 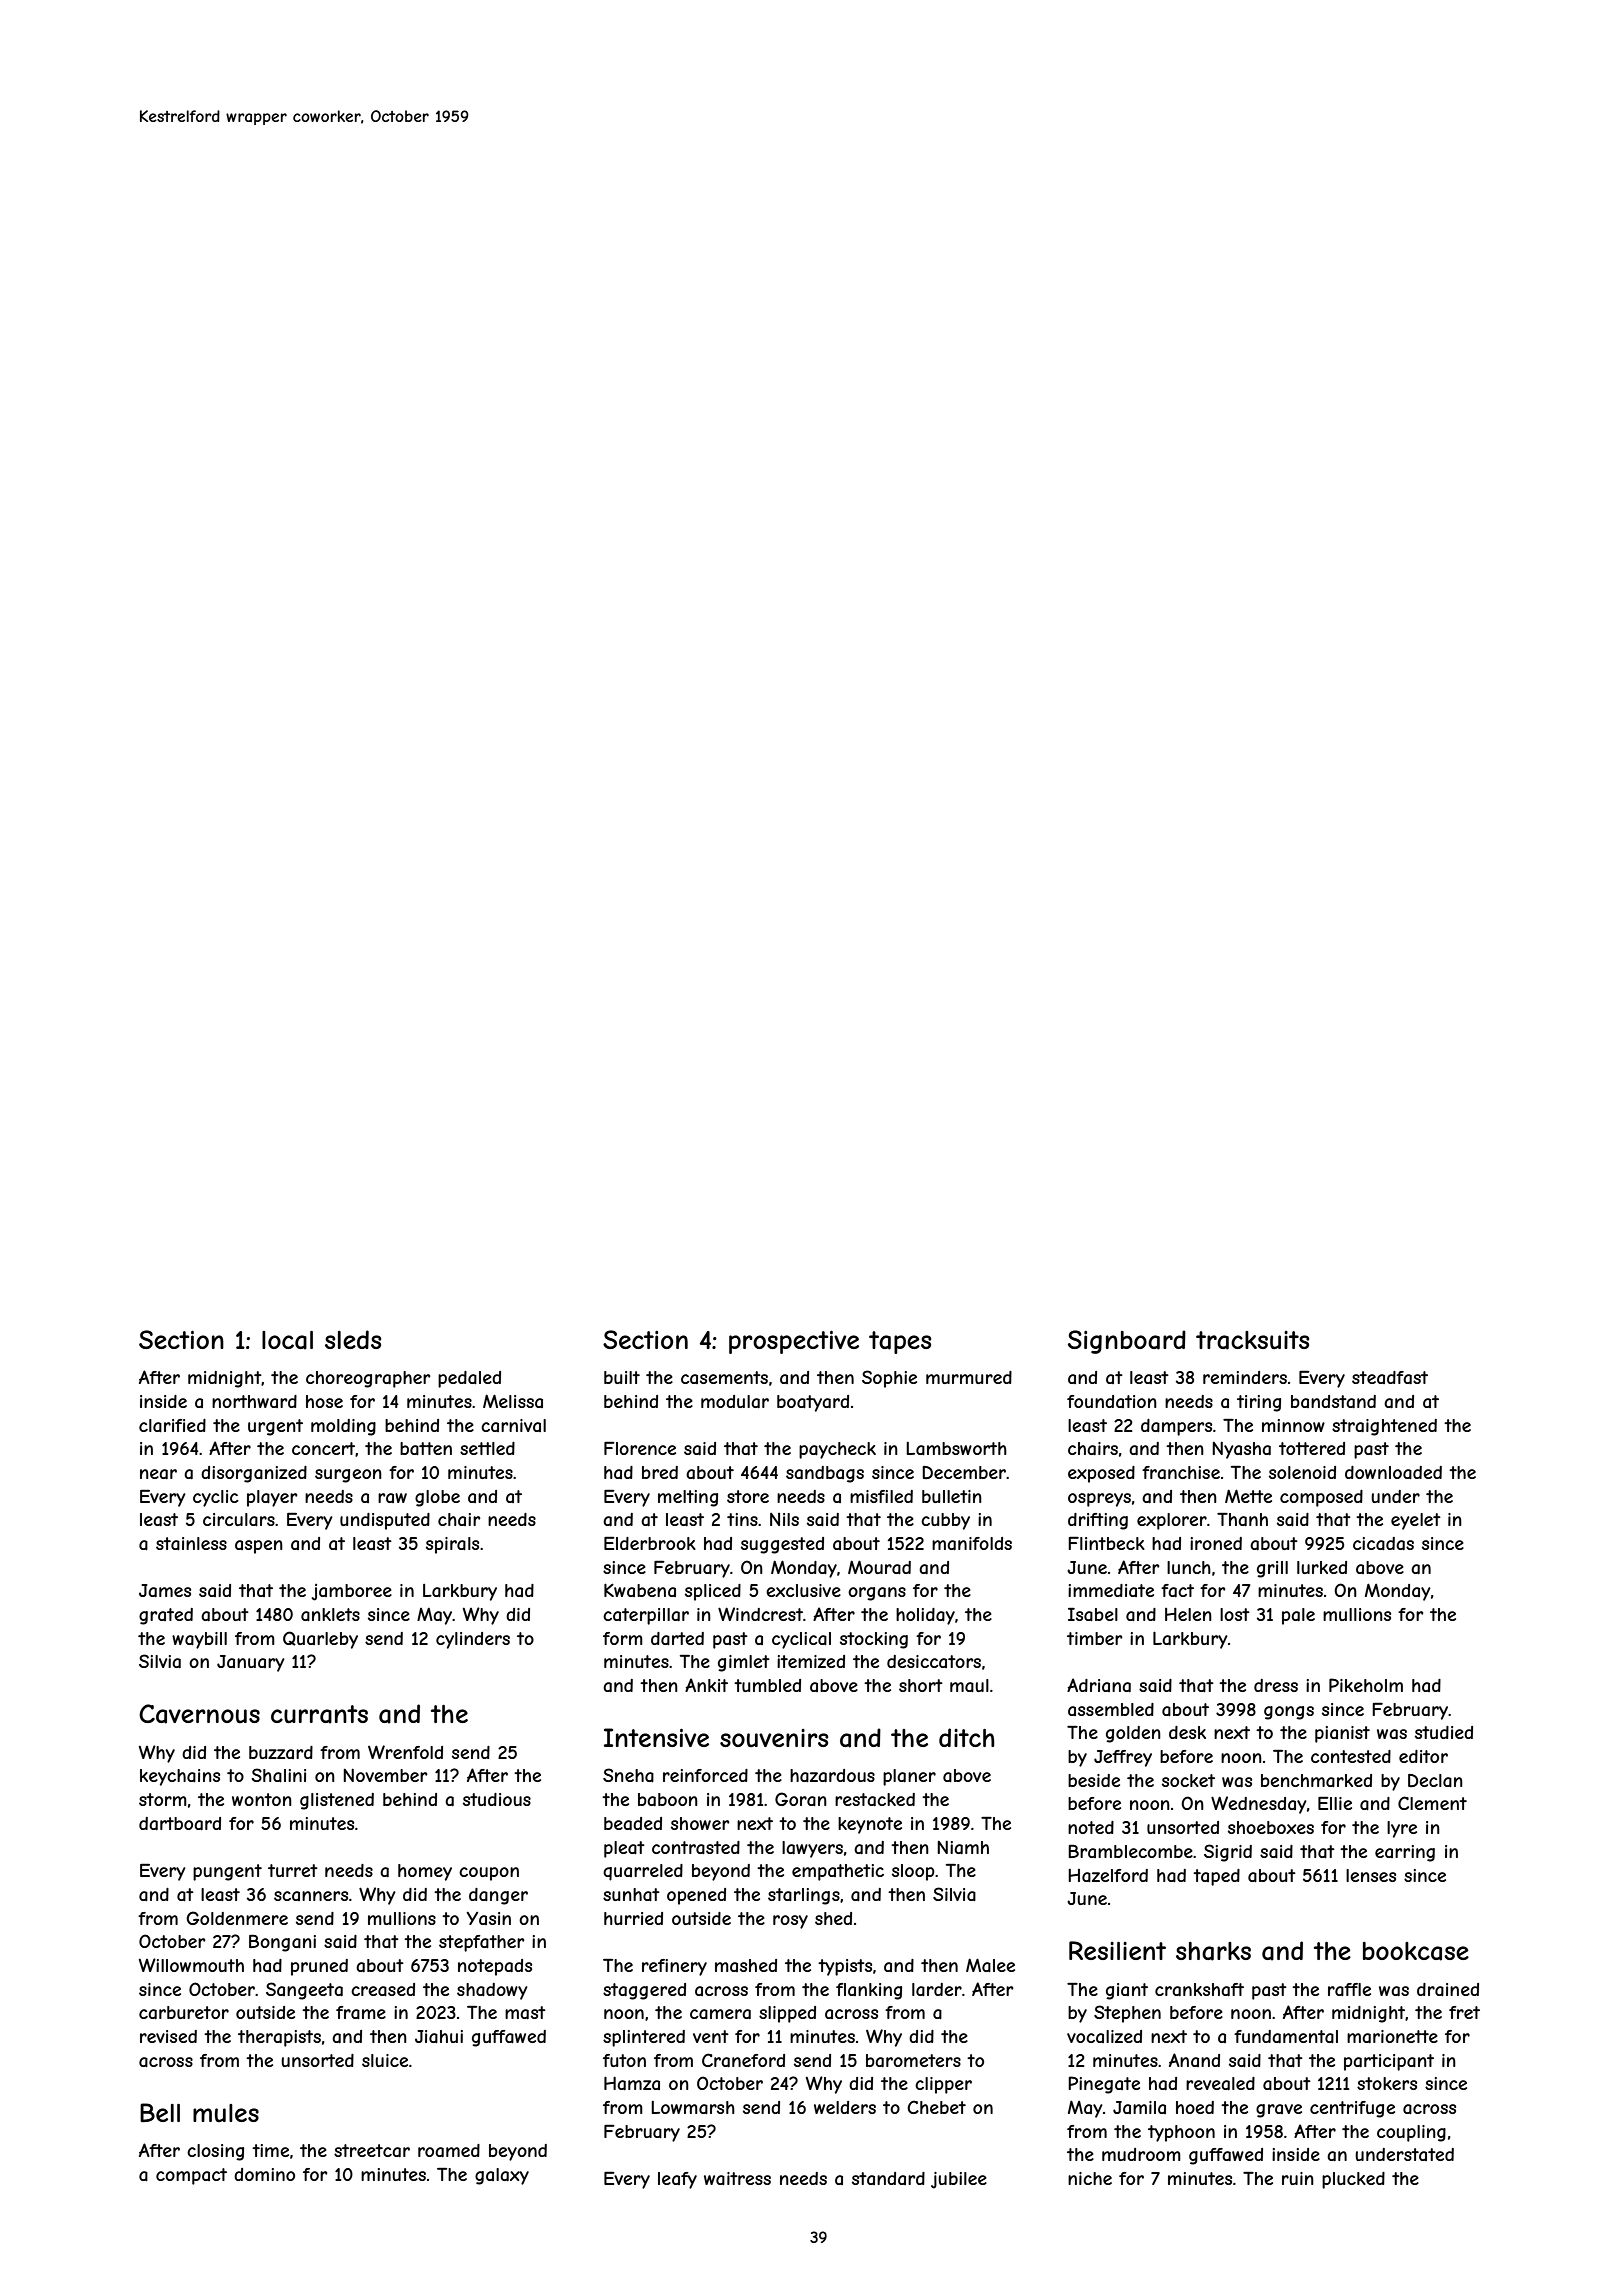 I want to click on hazardous, so click(x=832, y=1775).
